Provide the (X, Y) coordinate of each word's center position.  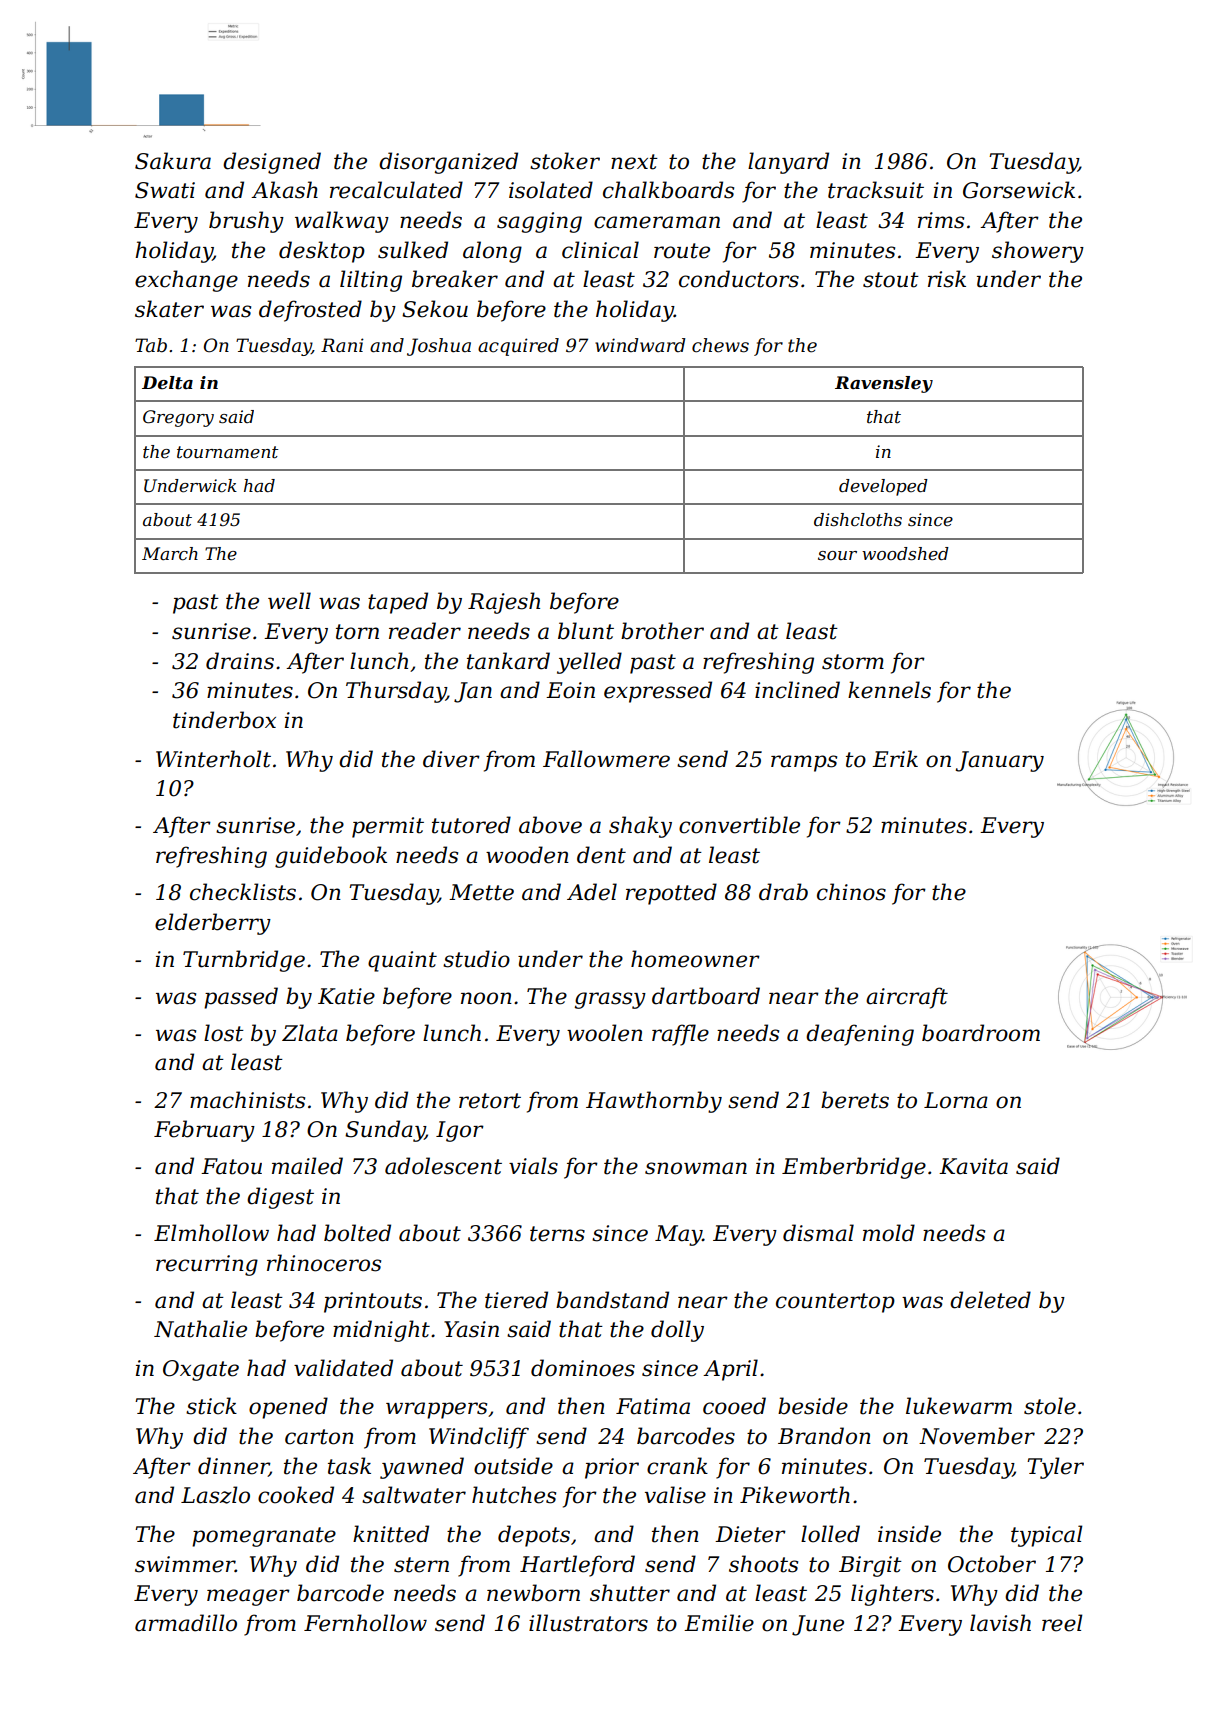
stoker (565, 161)
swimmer (185, 1564)
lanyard (788, 163)
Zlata (310, 1033)
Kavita (973, 1166)
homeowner (695, 959)
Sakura (173, 161)
